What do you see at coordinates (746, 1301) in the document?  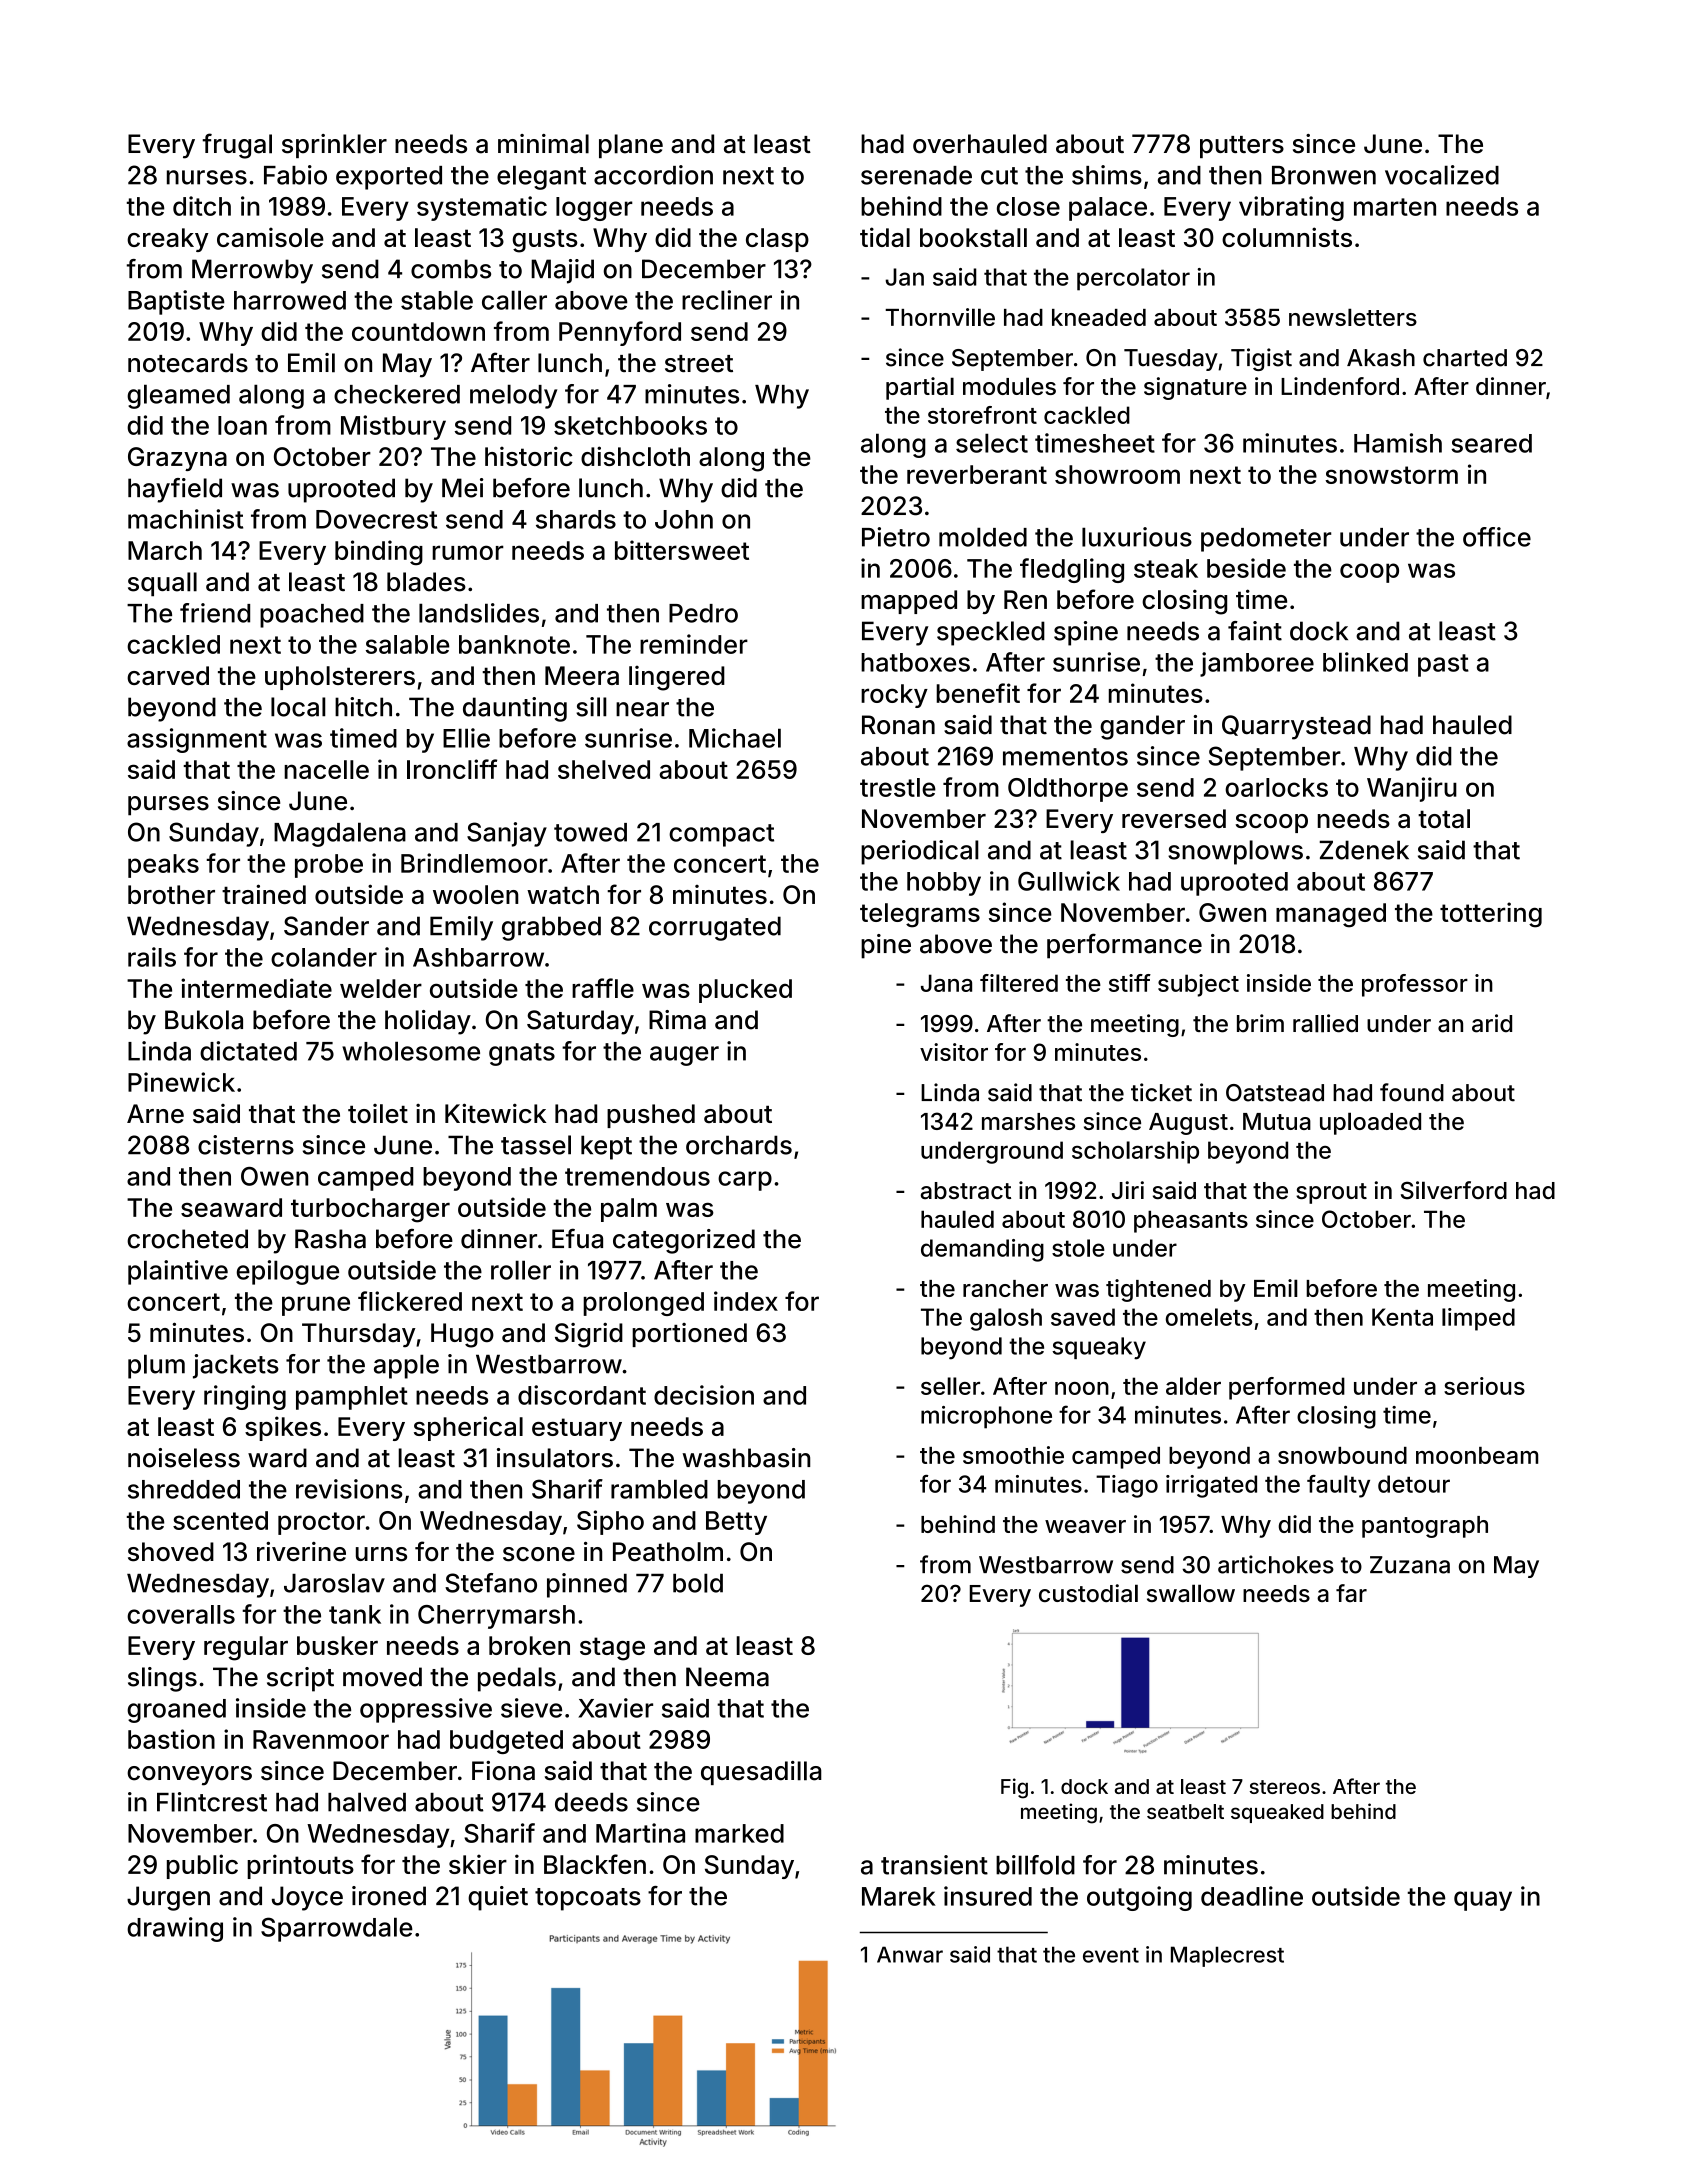 I see `index` at bounding box center [746, 1301].
